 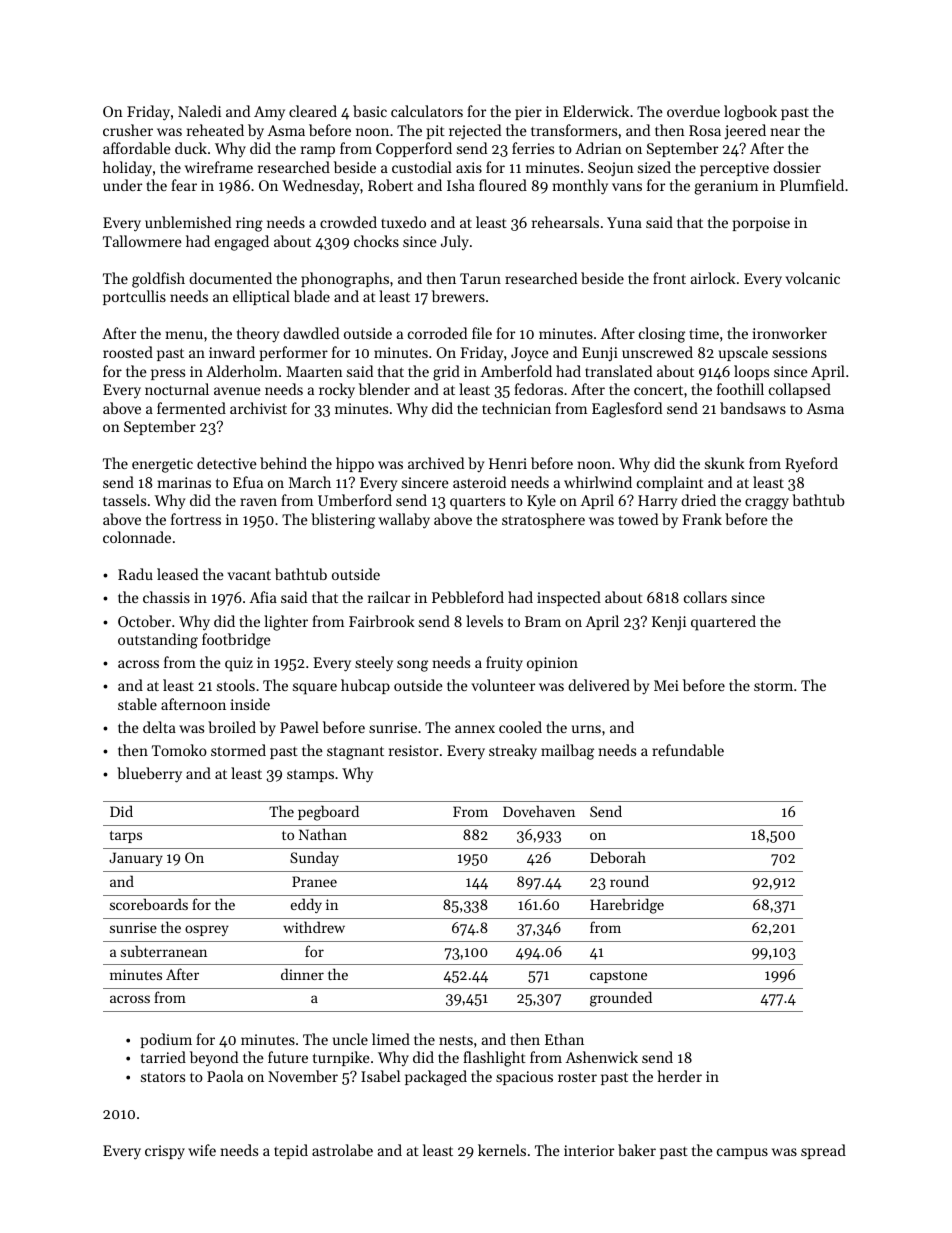 I want to click on Afia, so click(x=263, y=597).
